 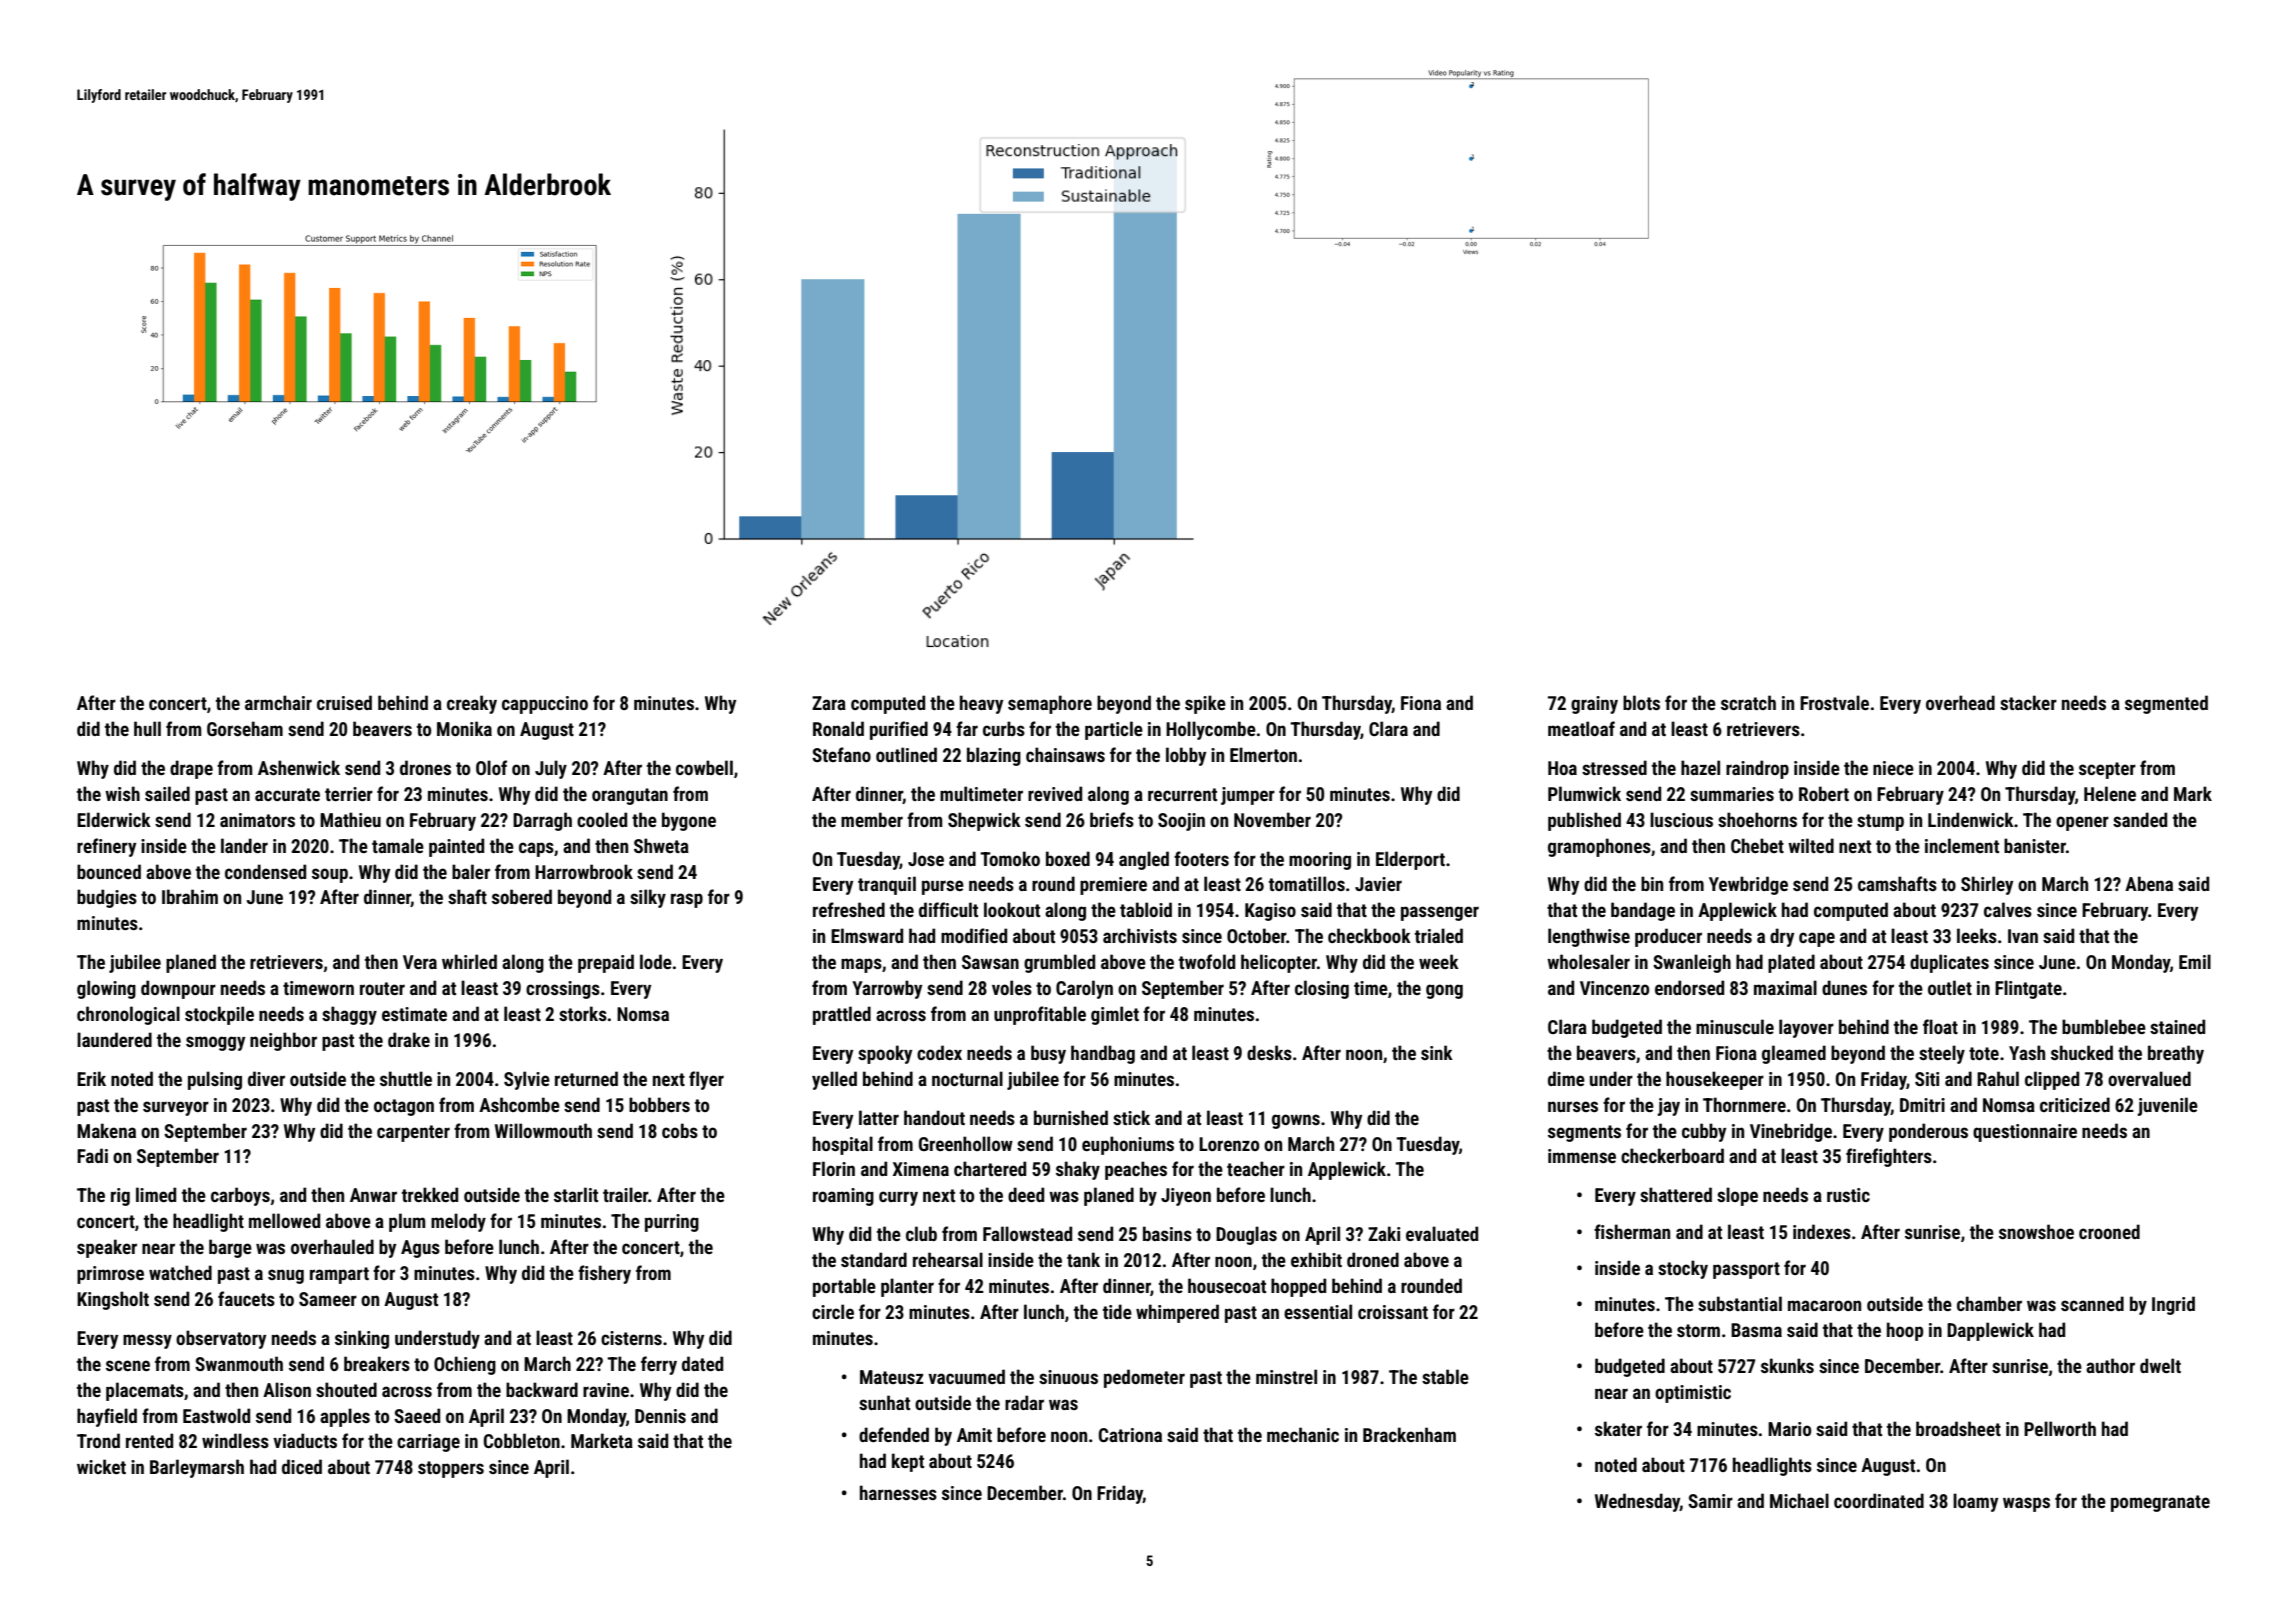 I want to click on Ochieng, so click(x=465, y=1365).
